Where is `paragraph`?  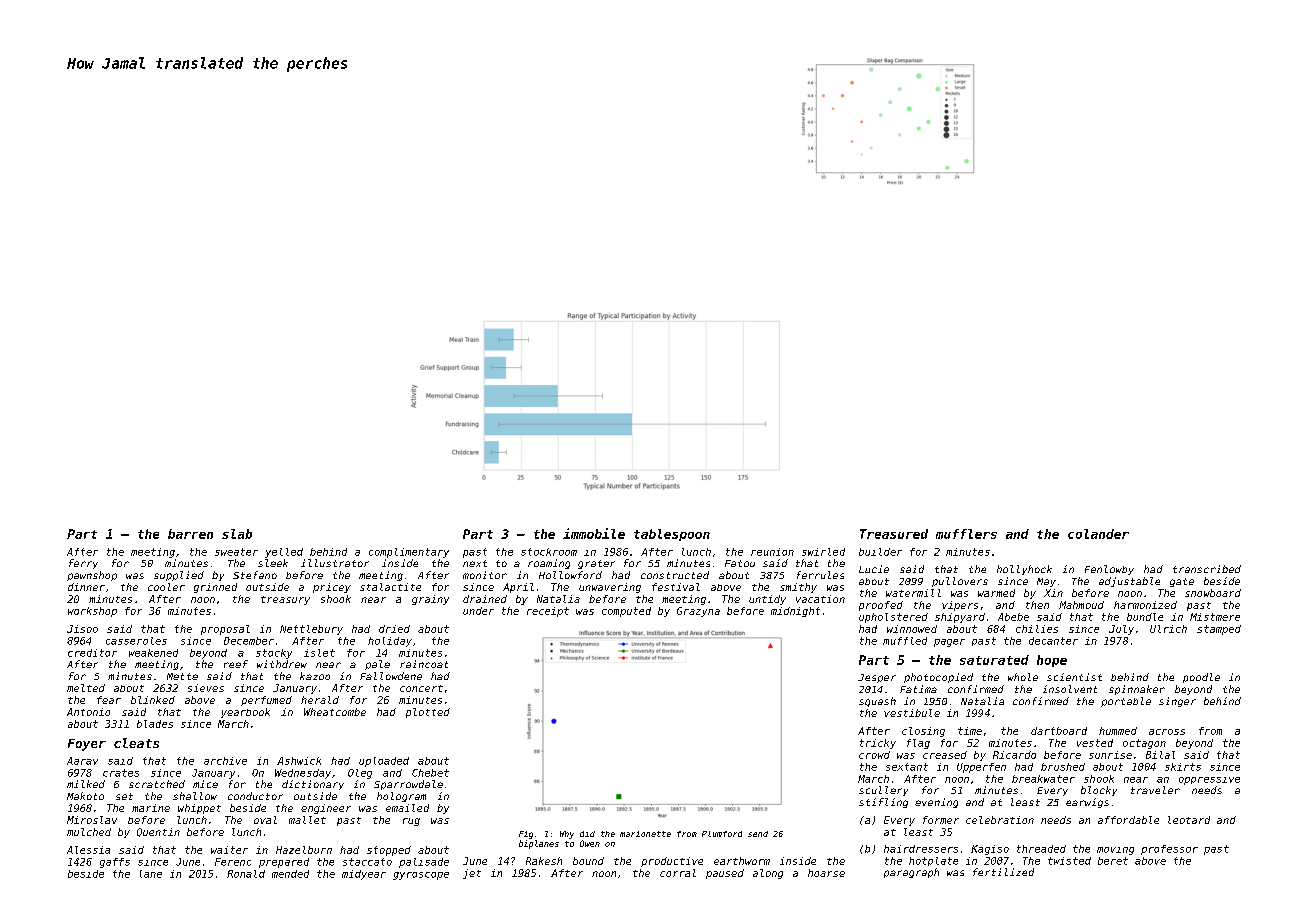
paragraph is located at coordinates (911, 873).
